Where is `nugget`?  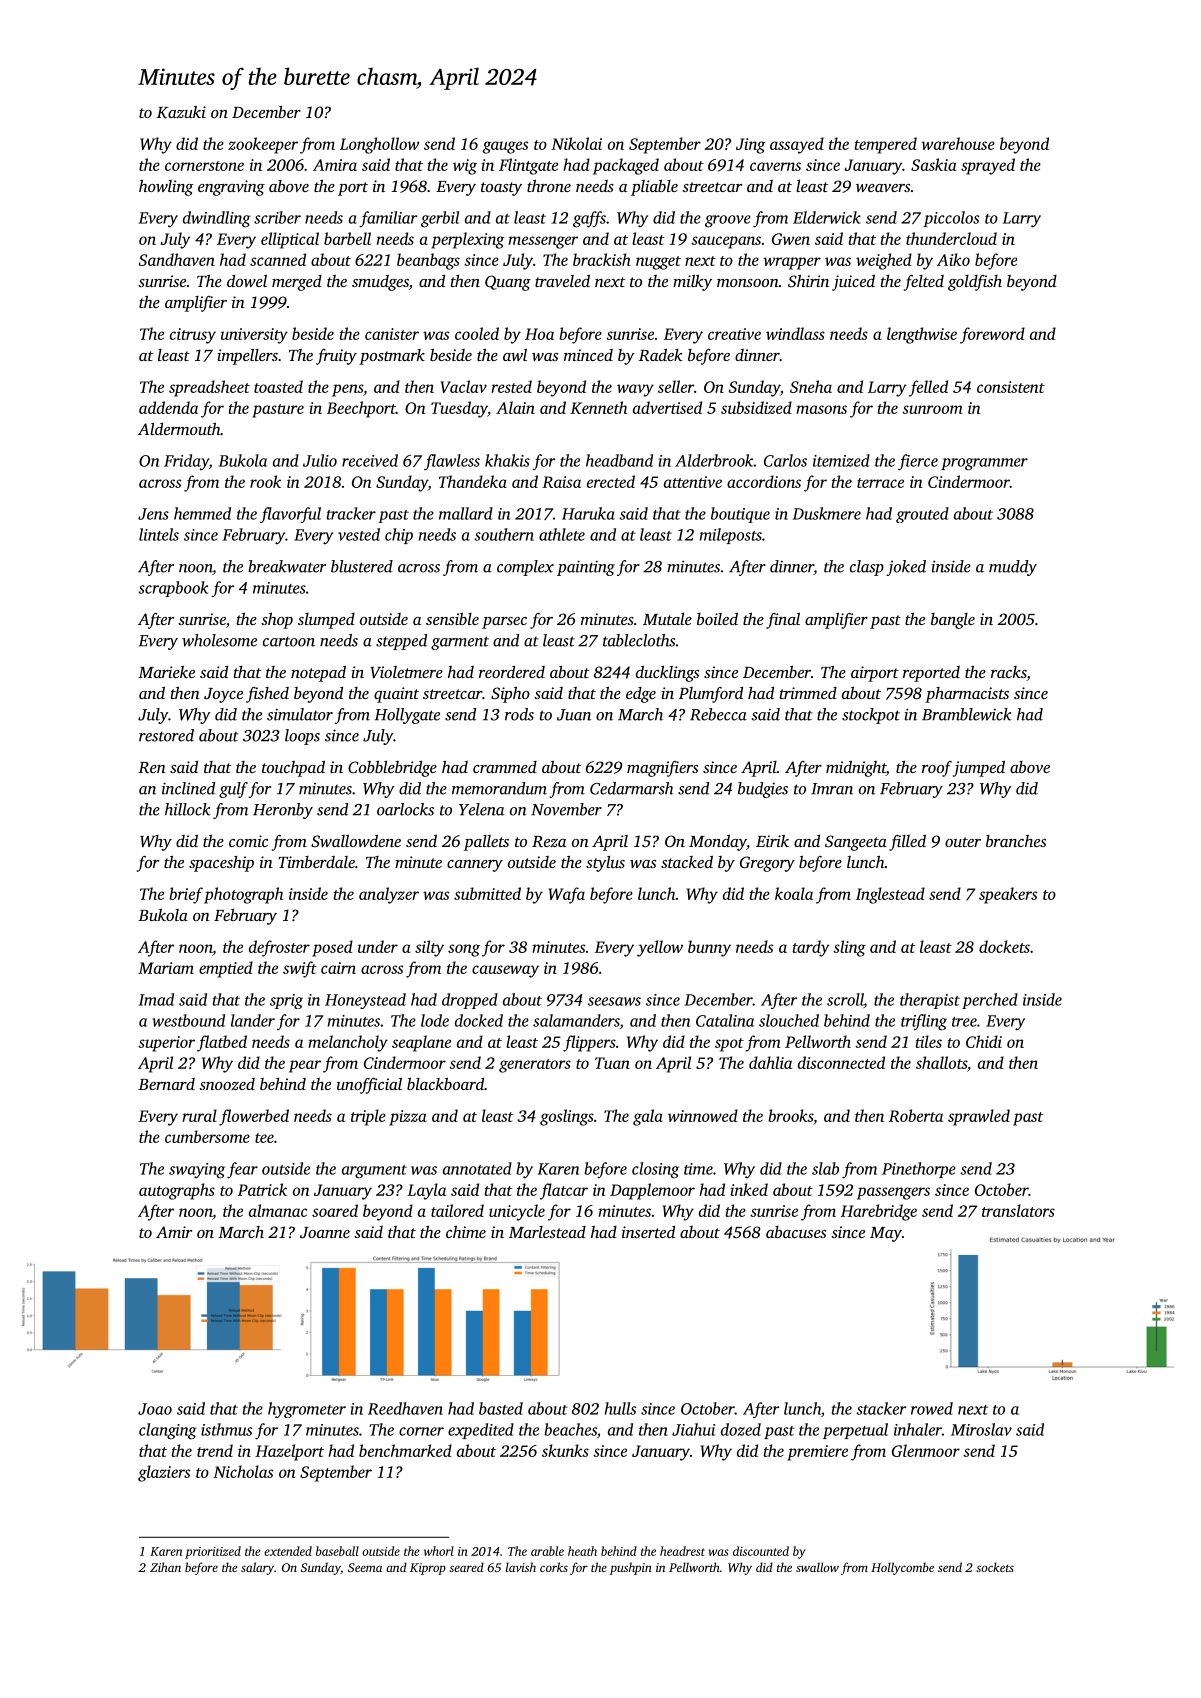
nugget is located at coordinates (658, 263).
